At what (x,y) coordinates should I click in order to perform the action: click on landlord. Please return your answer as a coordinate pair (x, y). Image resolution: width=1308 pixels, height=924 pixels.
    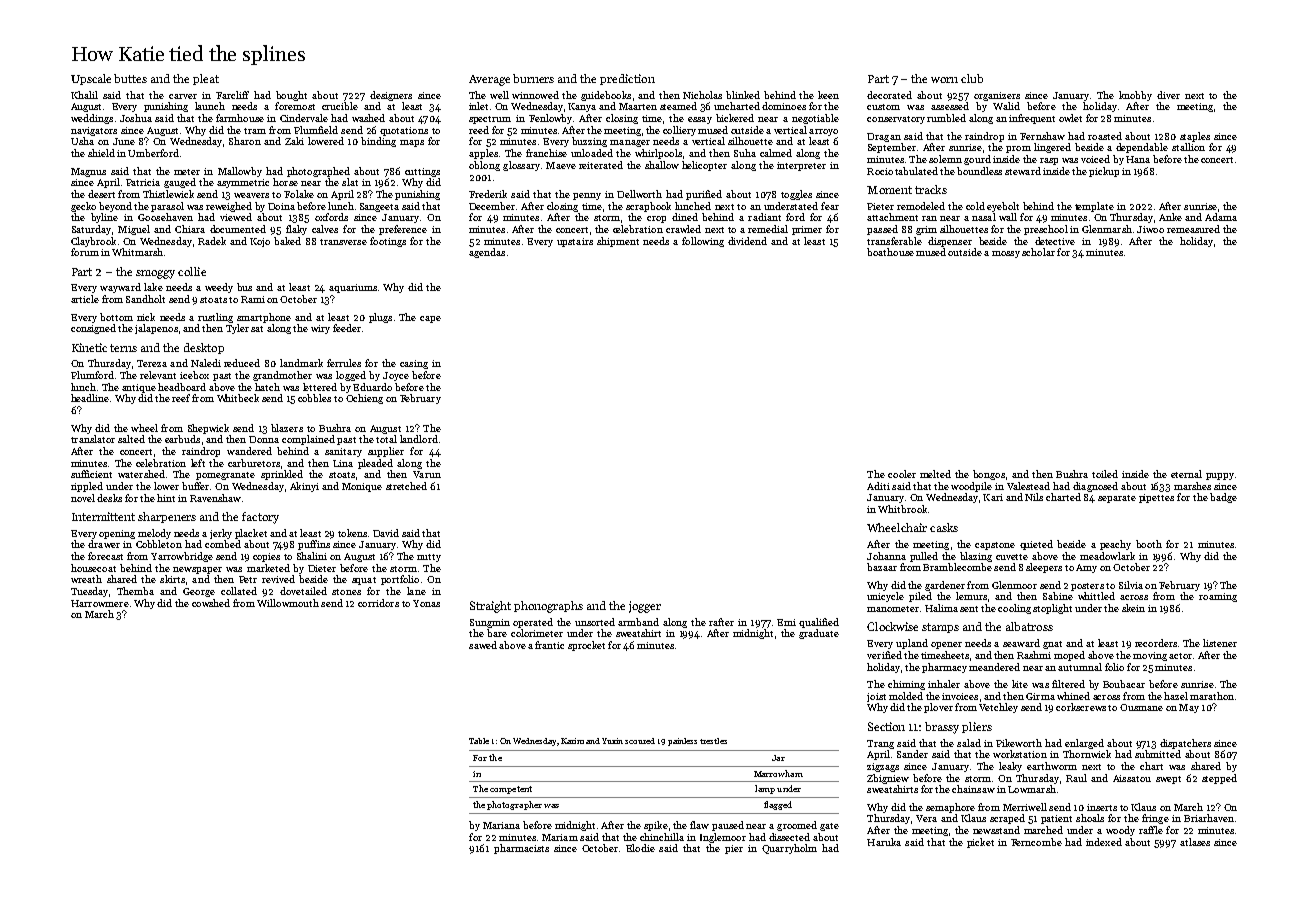
    Looking at the image, I should click on (419, 439).
